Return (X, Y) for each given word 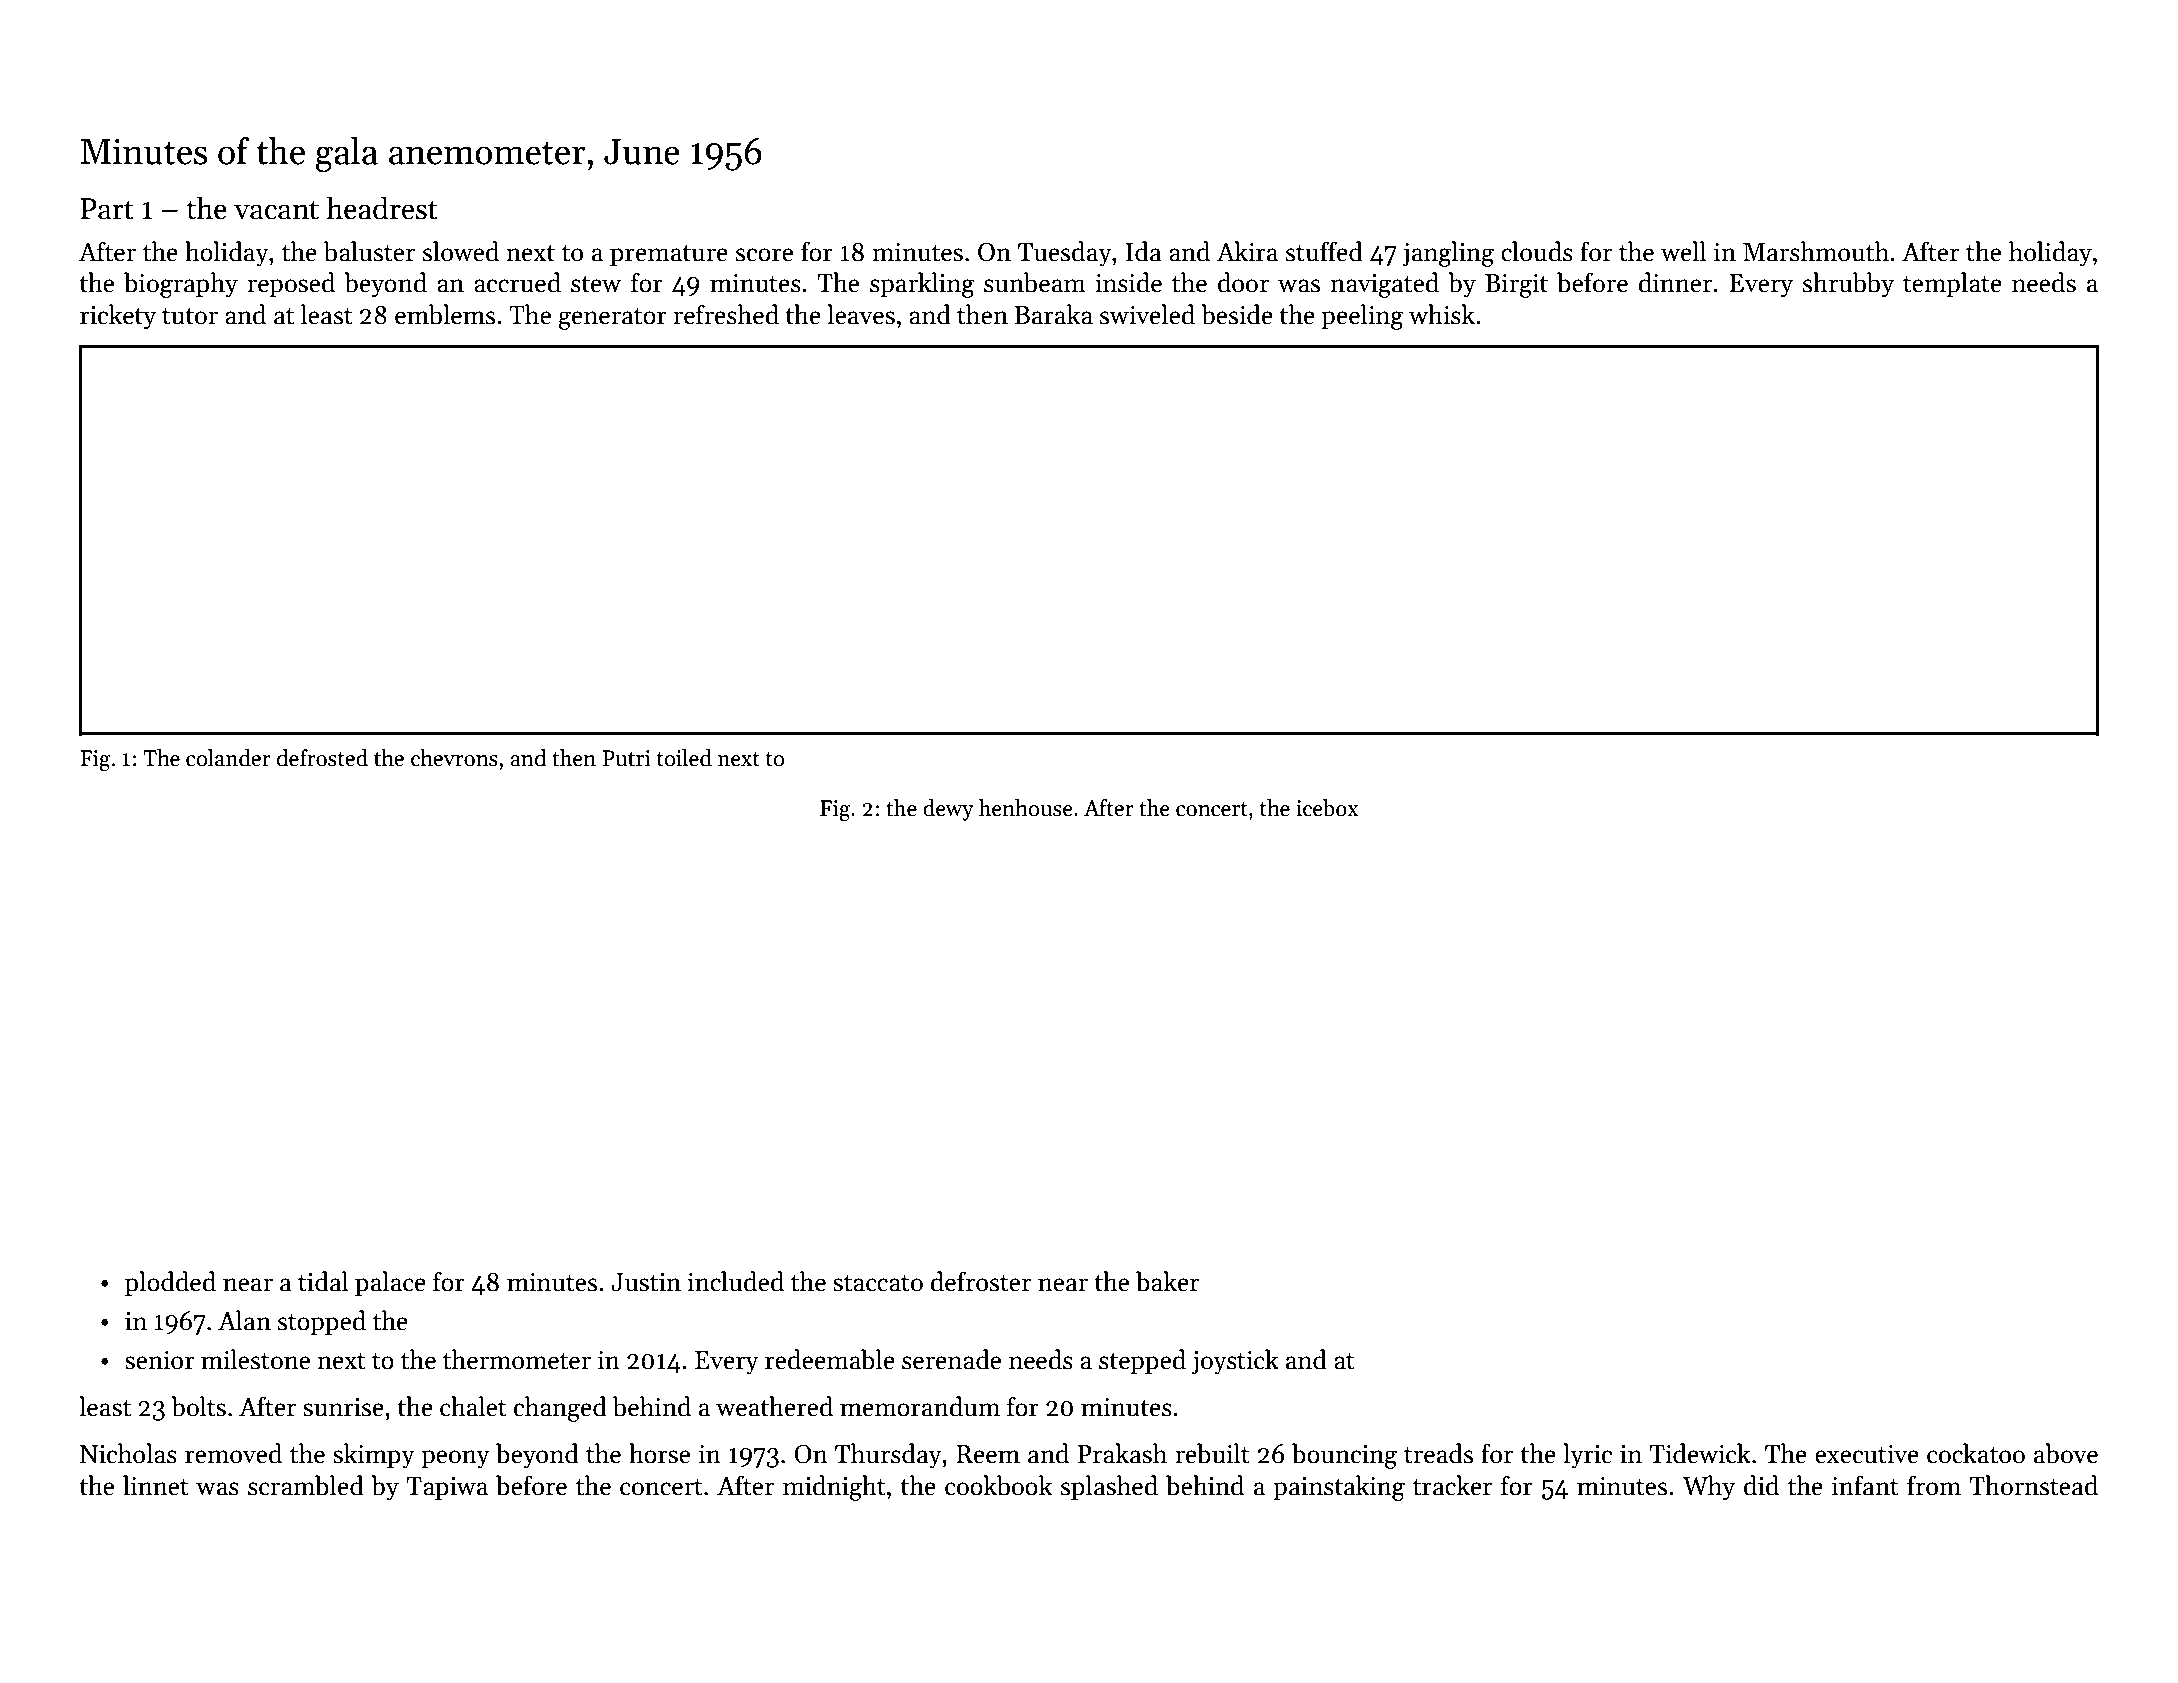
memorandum (920, 1406)
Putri (627, 758)
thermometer (517, 1359)
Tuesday (1065, 254)
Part (107, 209)
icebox (1327, 808)
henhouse (1026, 808)
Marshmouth (1816, 251)
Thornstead (2034, 1485)
